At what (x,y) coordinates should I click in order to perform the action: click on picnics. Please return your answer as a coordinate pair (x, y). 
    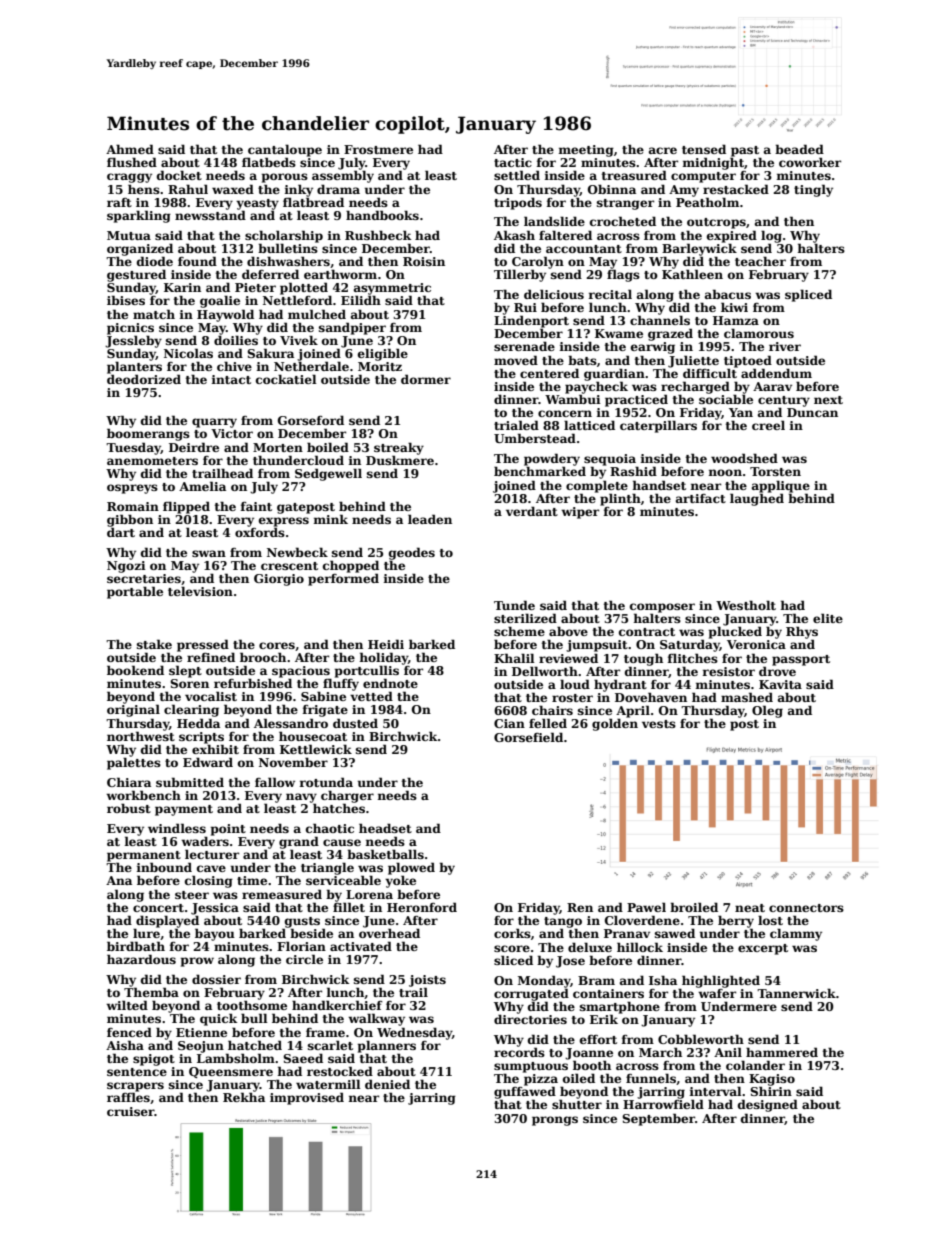
    Looking at the image, I should click on (130, 329).
